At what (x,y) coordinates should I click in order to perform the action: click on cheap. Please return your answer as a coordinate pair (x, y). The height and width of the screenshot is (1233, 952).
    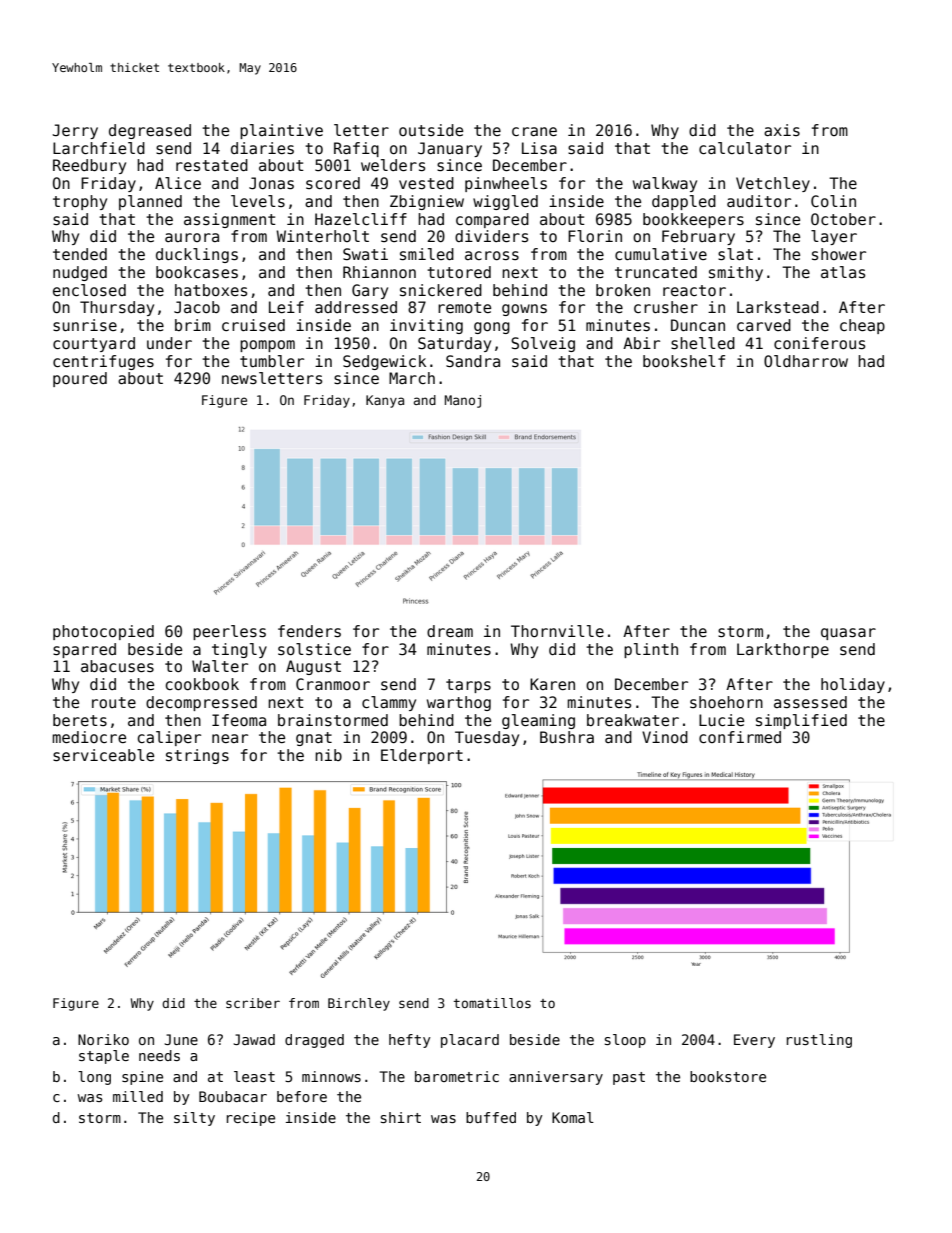
    Looking at the image, I should click on (862, 326).
